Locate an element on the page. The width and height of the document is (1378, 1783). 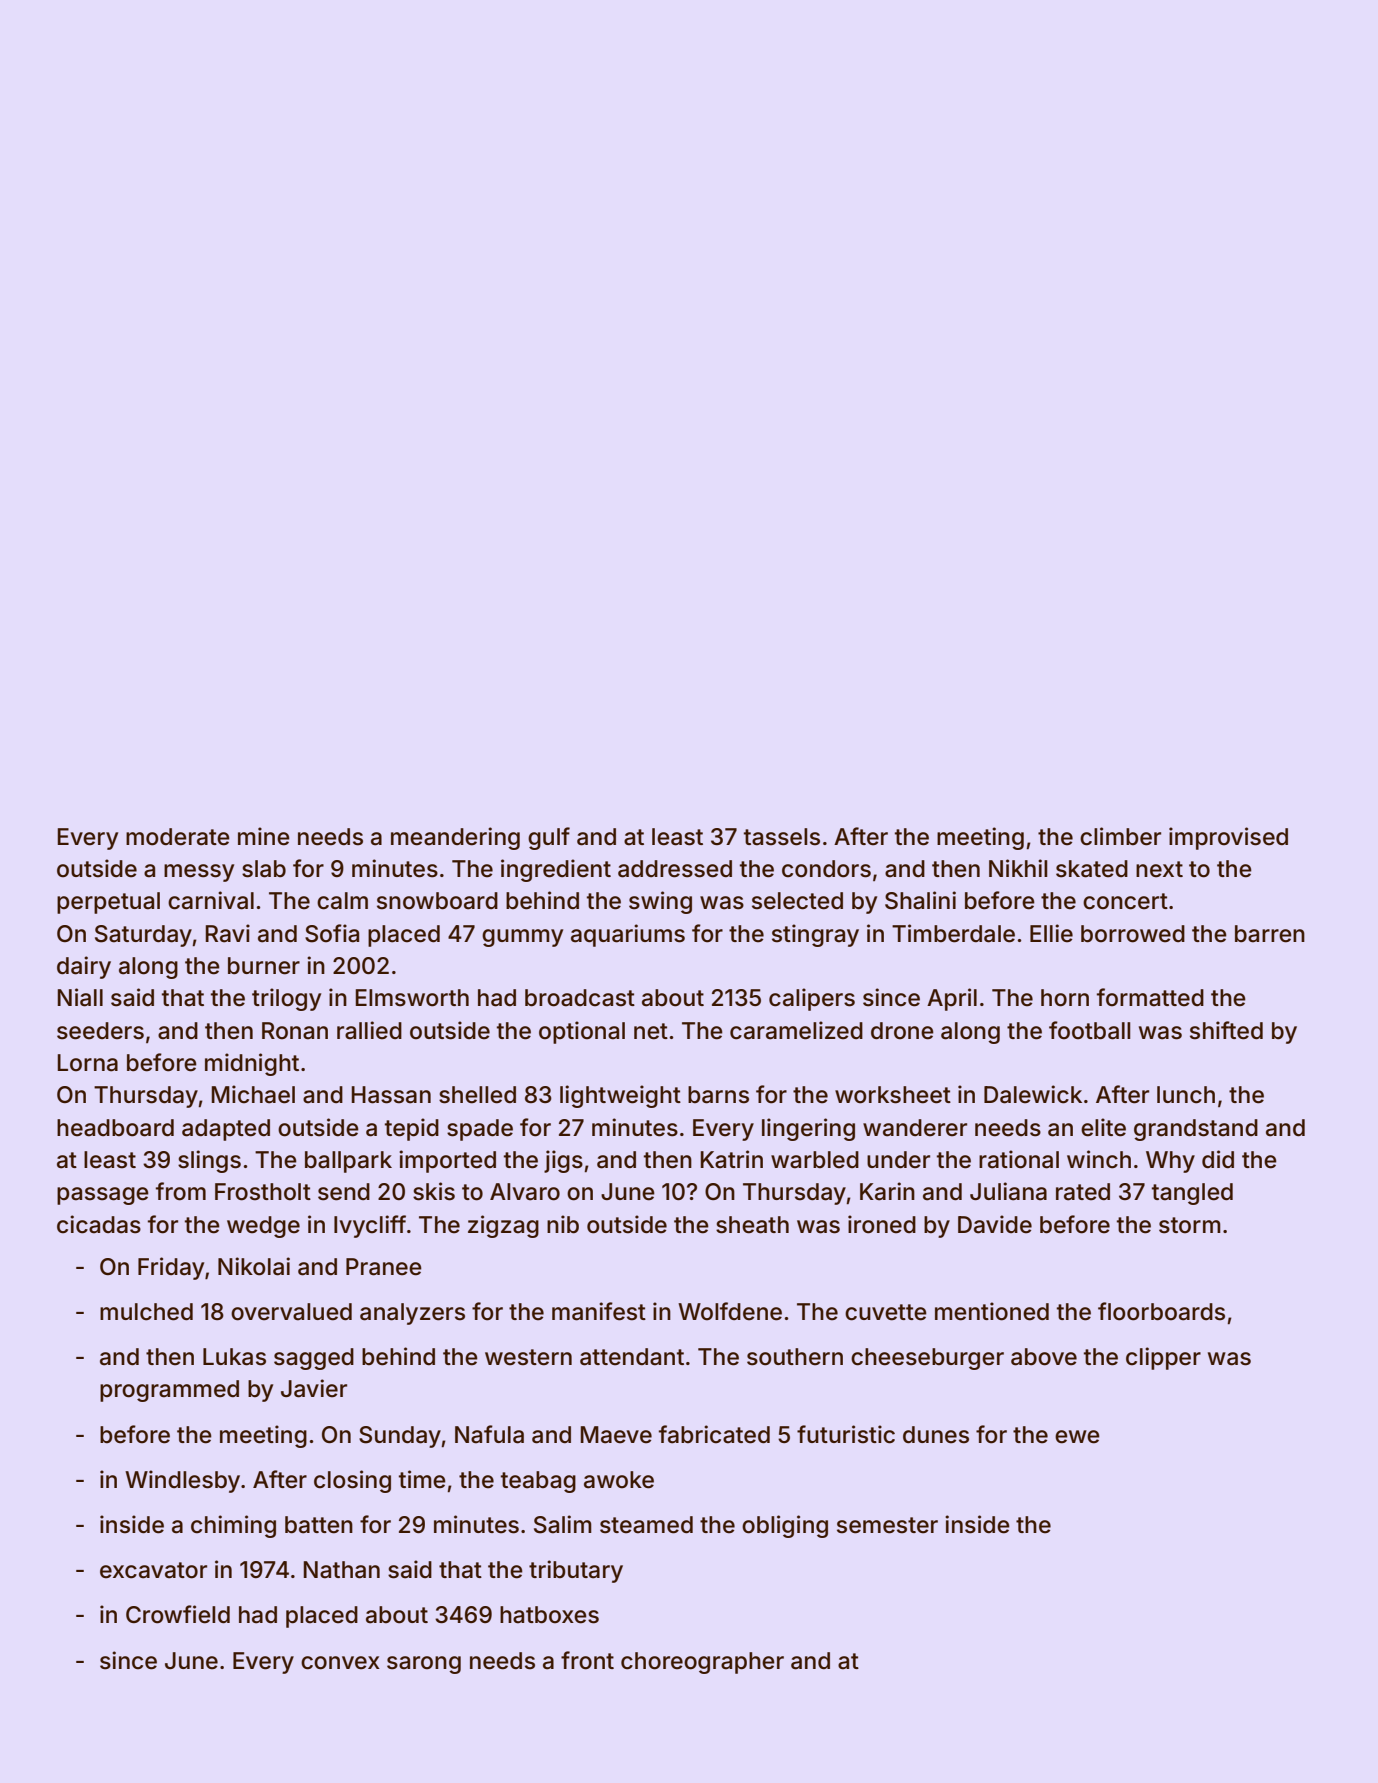
overvalued is located at coordinates (291, 1312).
